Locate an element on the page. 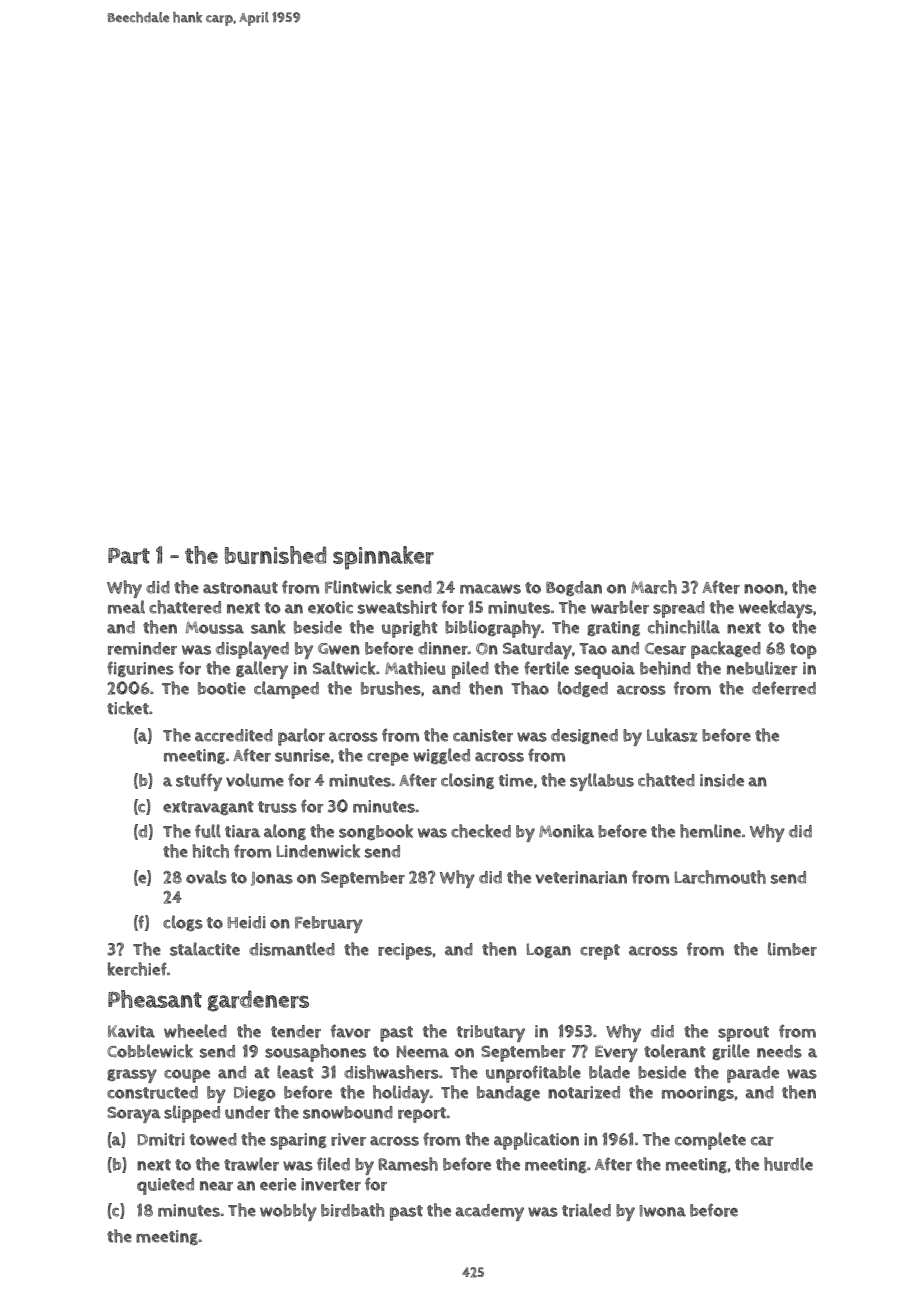 This page has width=924, height=1308. macaws is located at coordinates (490, 589).
